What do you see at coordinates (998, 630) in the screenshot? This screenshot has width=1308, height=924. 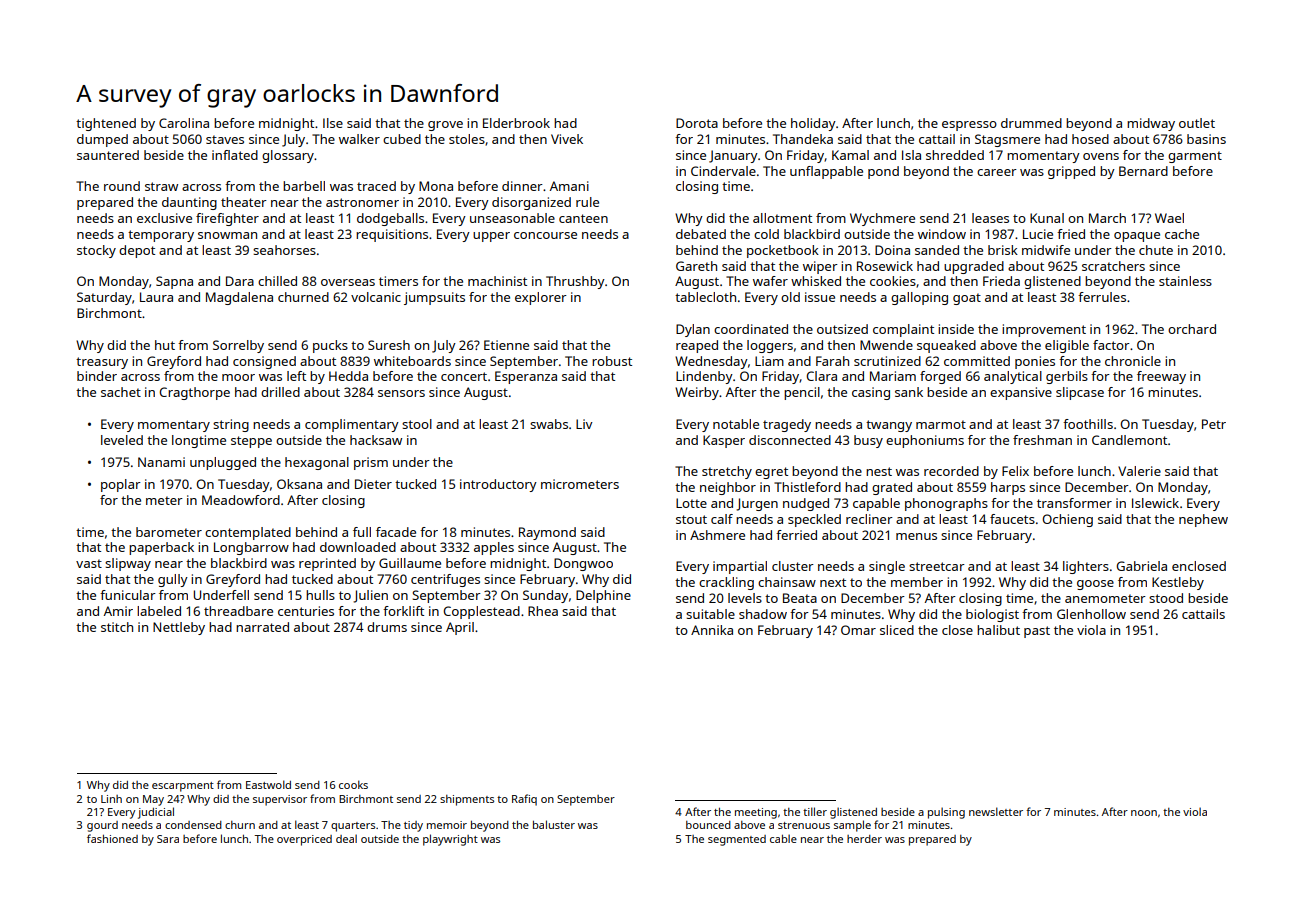 I see `halibut` at bounding box center [998, 630].
